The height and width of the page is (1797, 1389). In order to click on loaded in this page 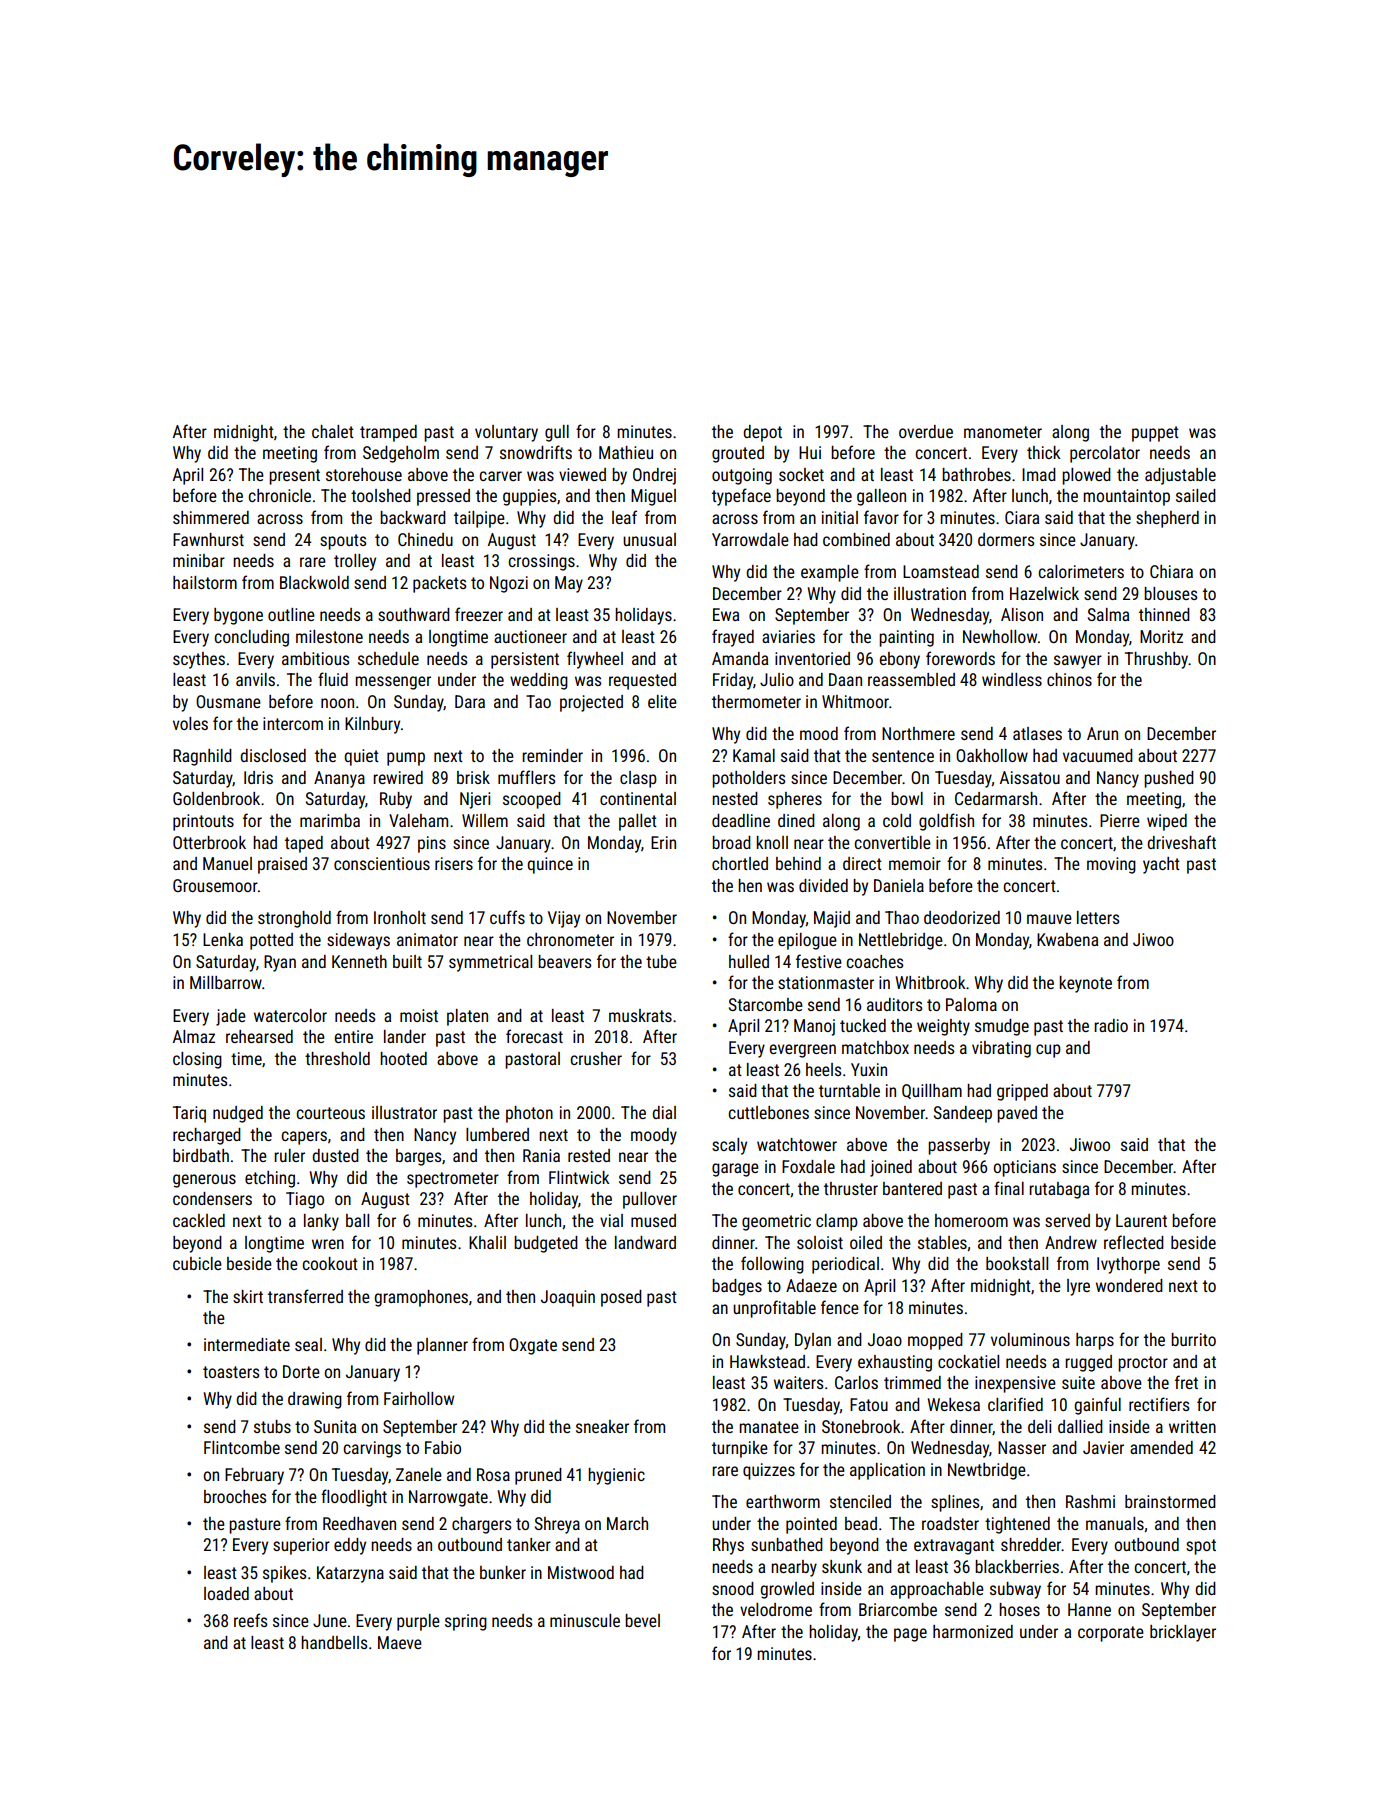, I will do `click(226, 1593)`.
